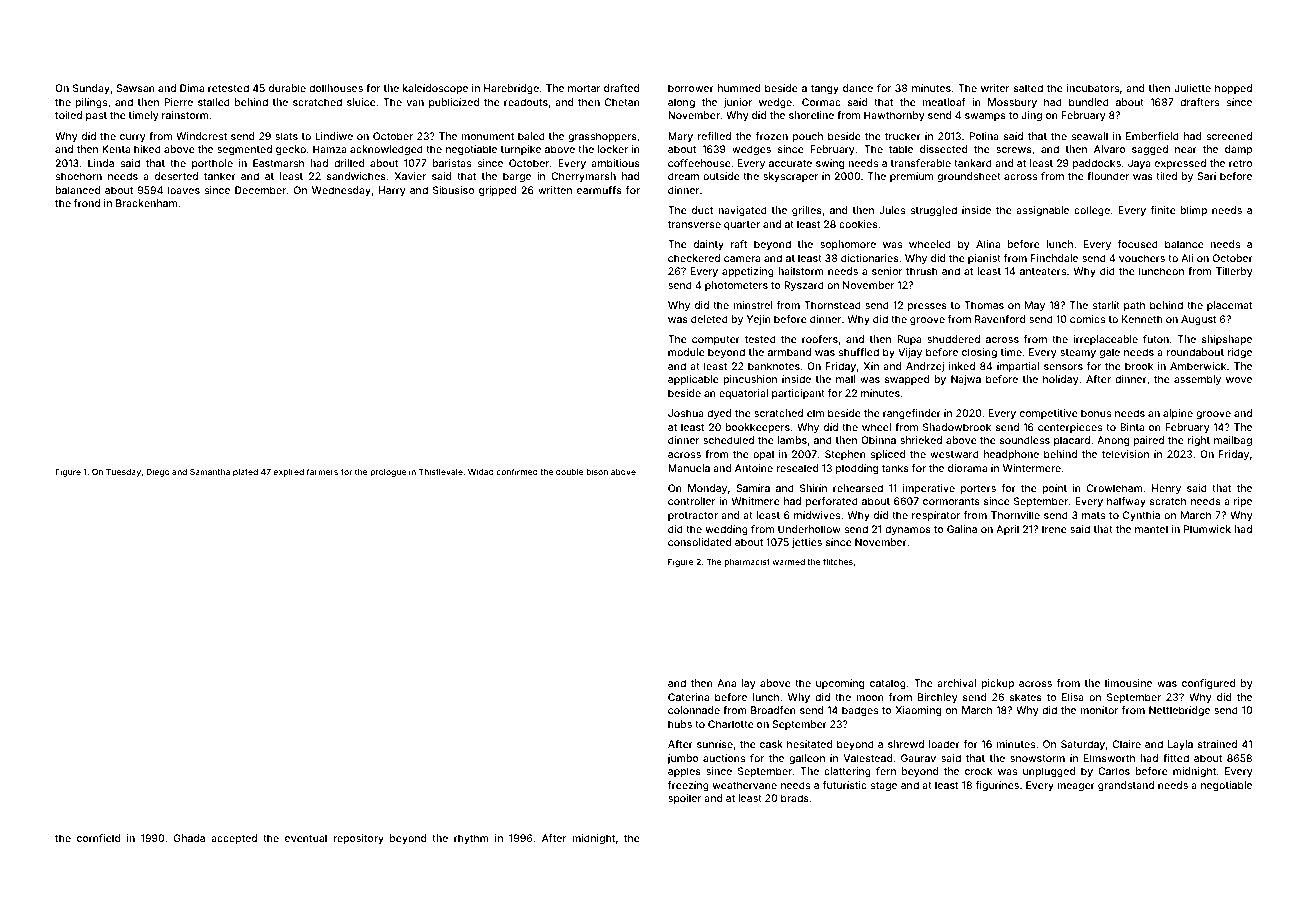 Image resolution: width=1308 pixels, height=924 pixels. What do you see at coordinates (1141, 516) in the screenshot?
I see `Cynthia` at bounding box center [1141, 516].
